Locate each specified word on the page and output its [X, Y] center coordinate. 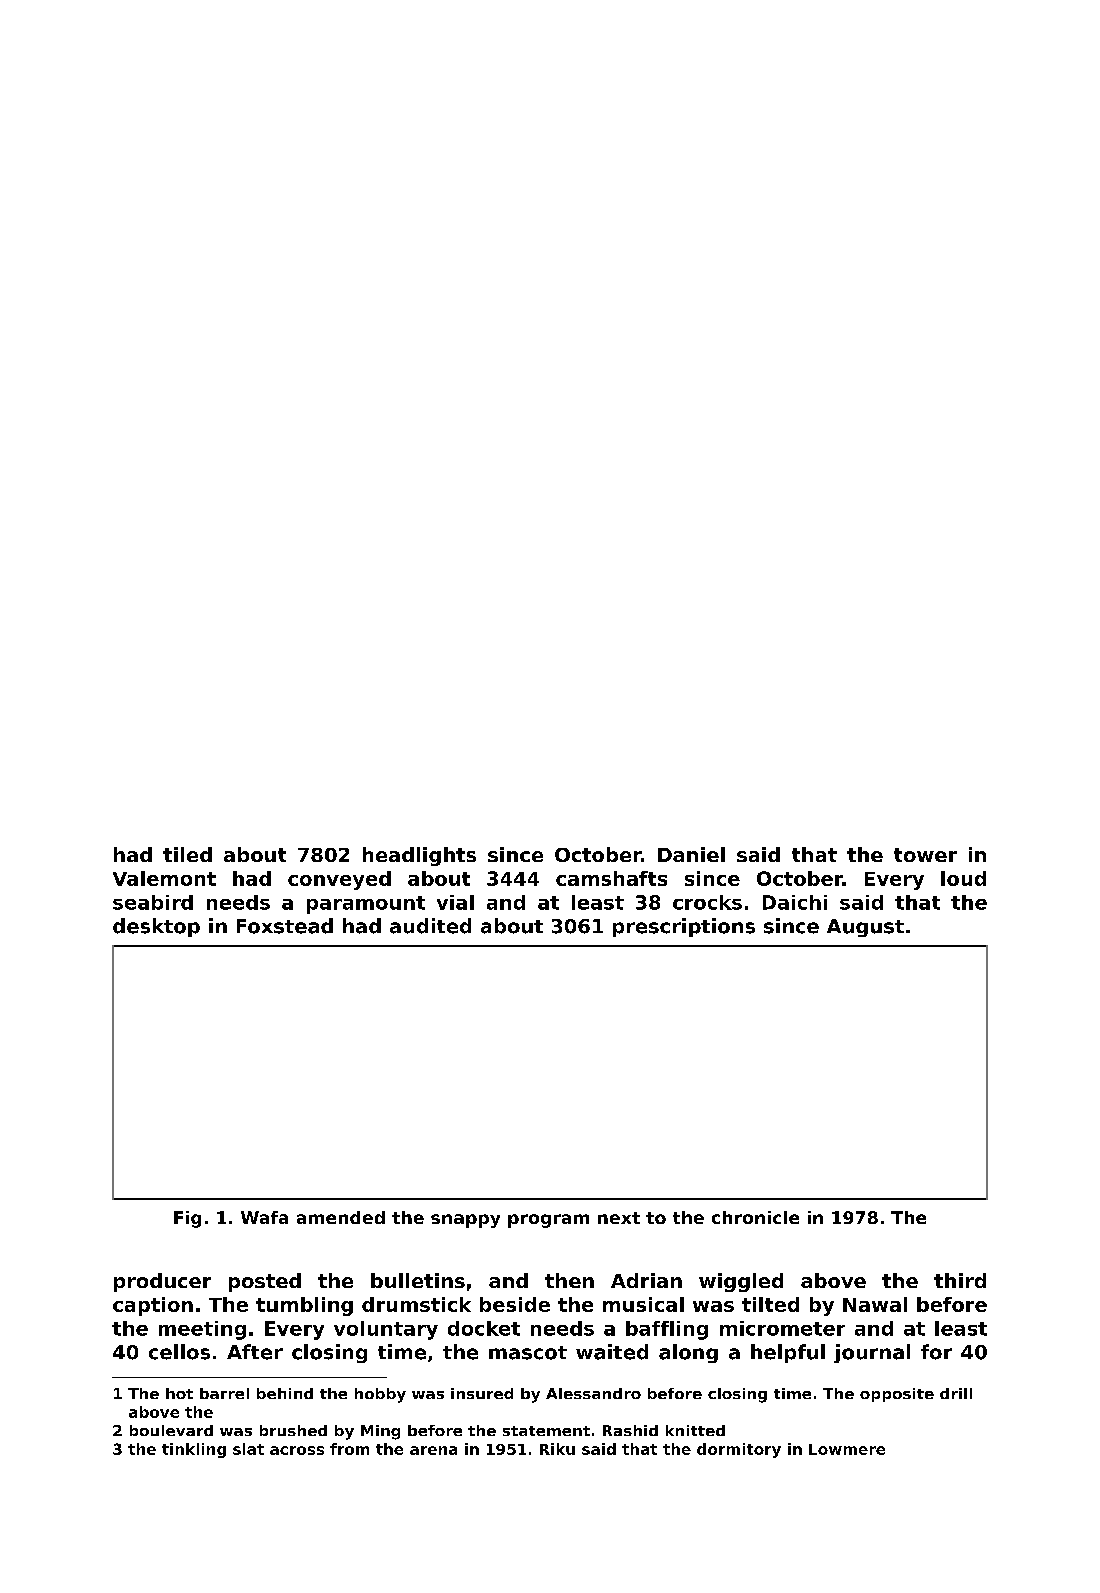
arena [433, 1450]
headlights [419, 856]
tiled [187, 854]
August [865, 928]
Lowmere [847, 1449]
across [297, 1450]
